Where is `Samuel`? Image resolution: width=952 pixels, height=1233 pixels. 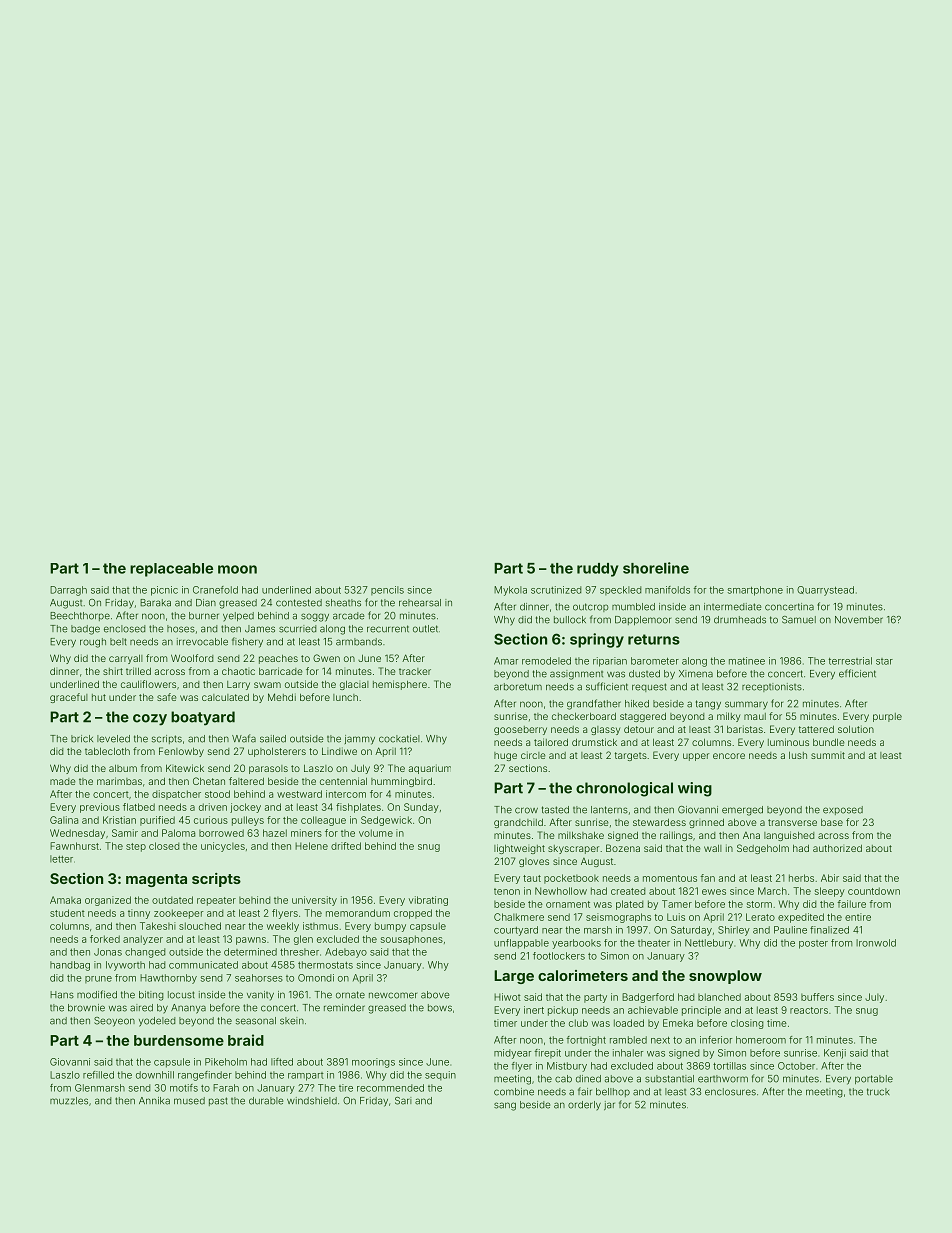
Samuel is located at coordinates (799, 620).
